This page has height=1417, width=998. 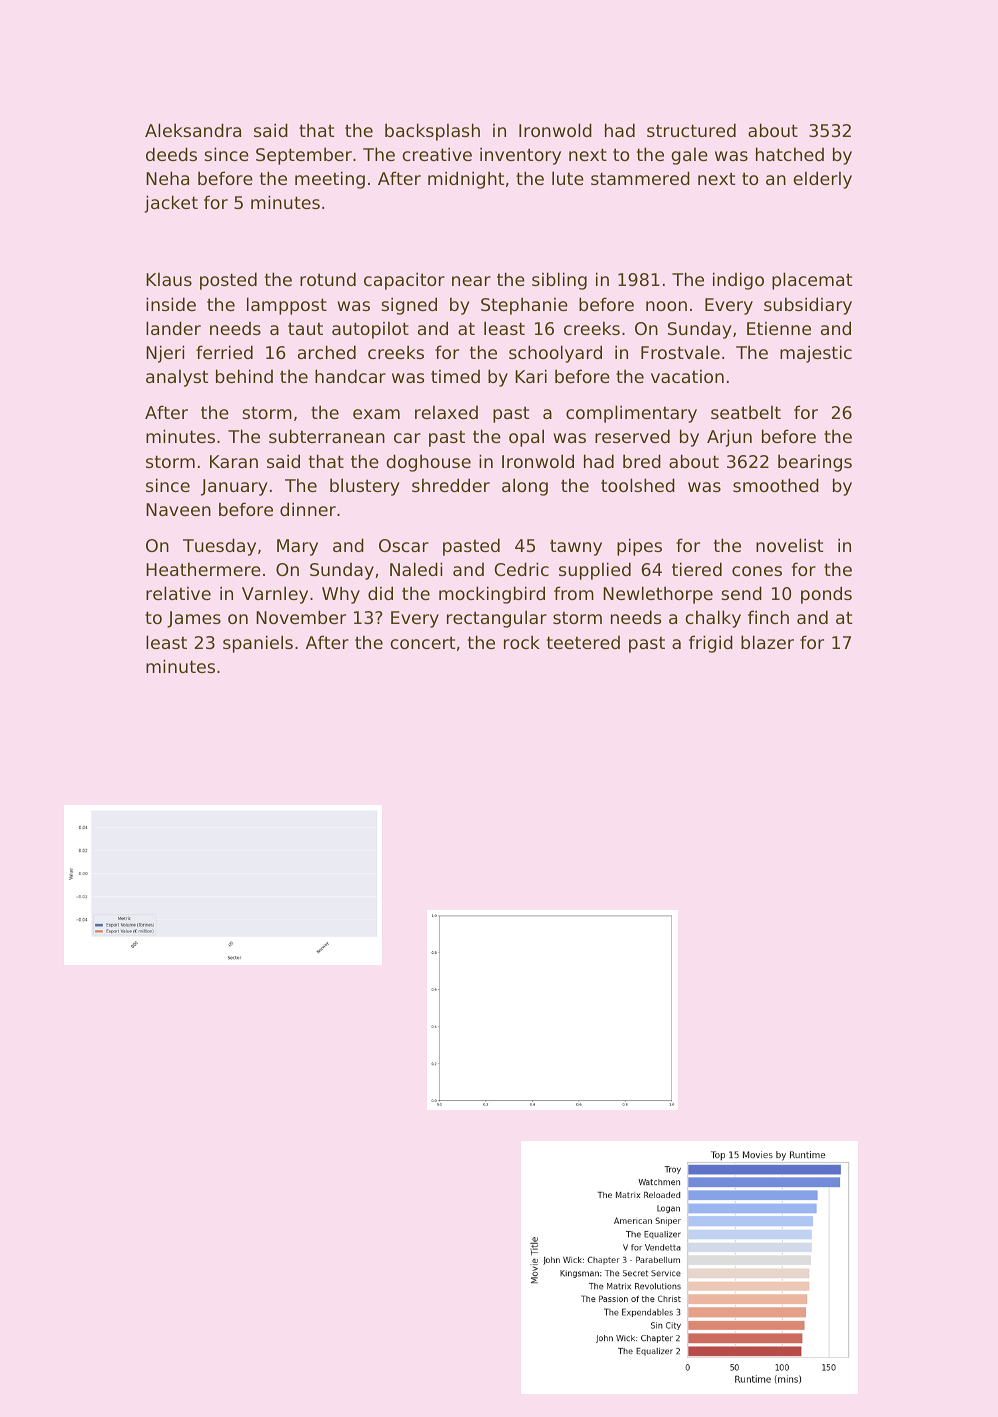 What do you see at coordinates (171, 304) in the page?
I see `inside` at bounding box center [171, 304].
